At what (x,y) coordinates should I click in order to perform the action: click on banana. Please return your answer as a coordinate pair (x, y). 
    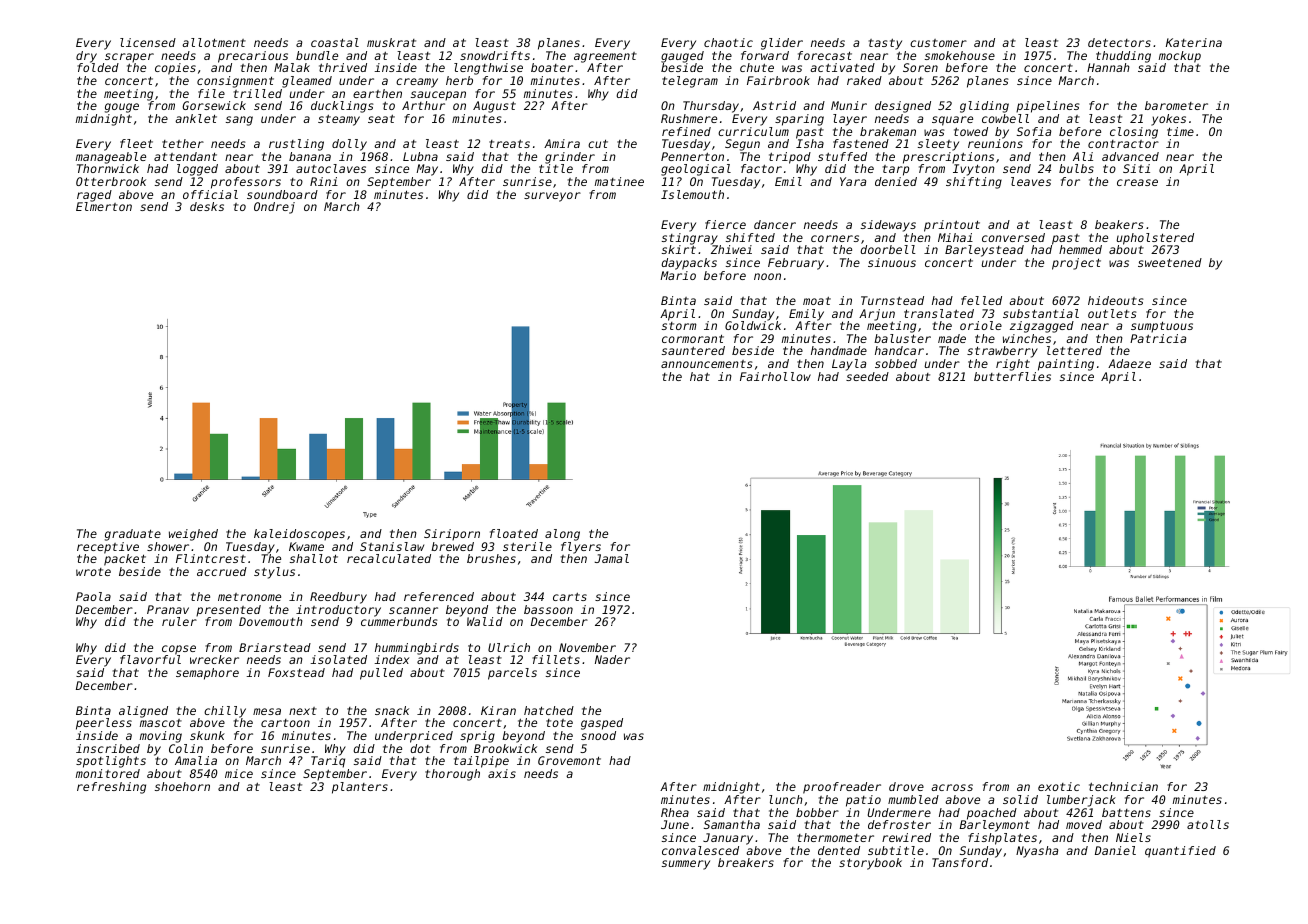
    Looking at the image, I should click on (310, 156).
